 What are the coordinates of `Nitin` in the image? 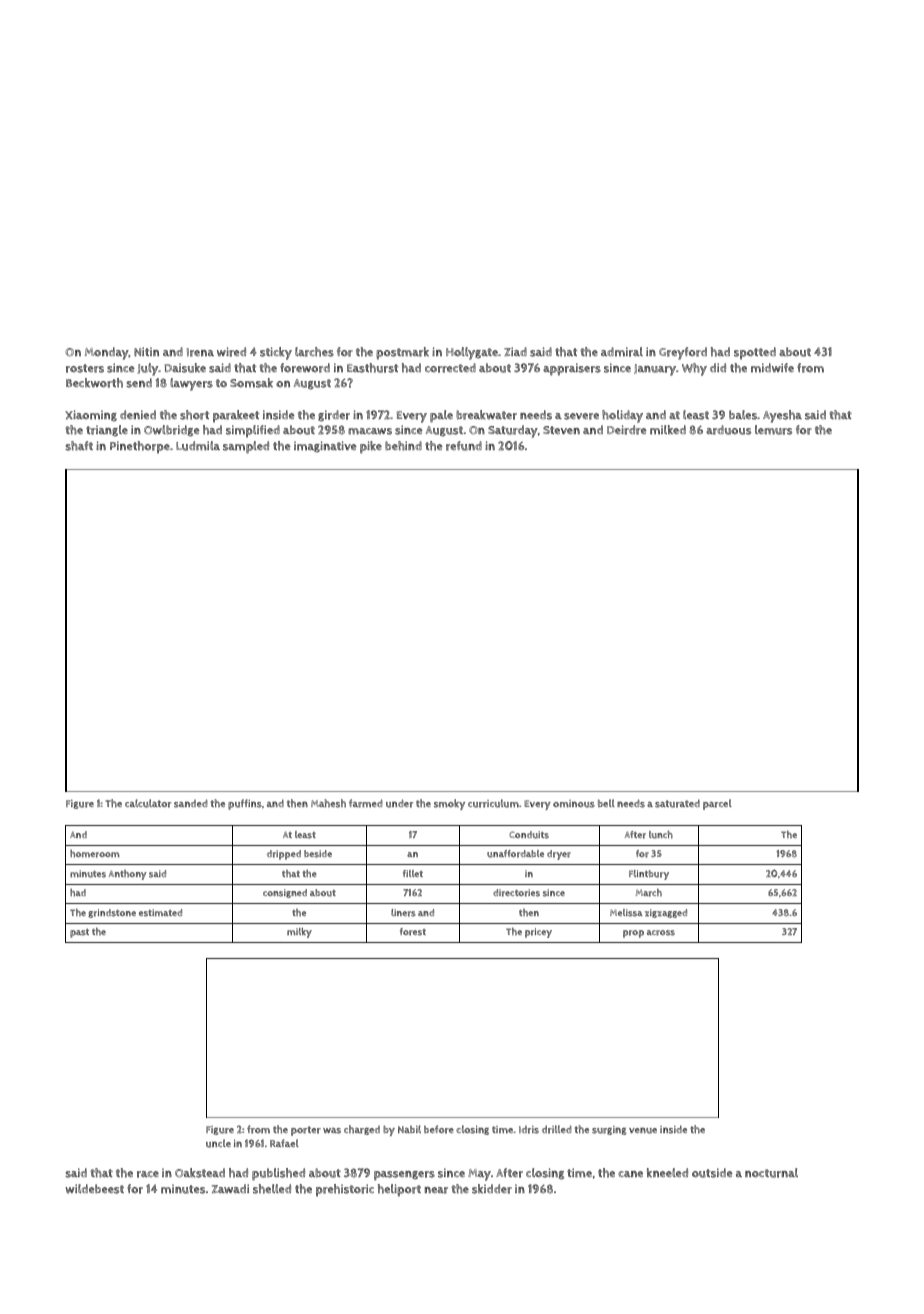 It's located at (146, 352).
